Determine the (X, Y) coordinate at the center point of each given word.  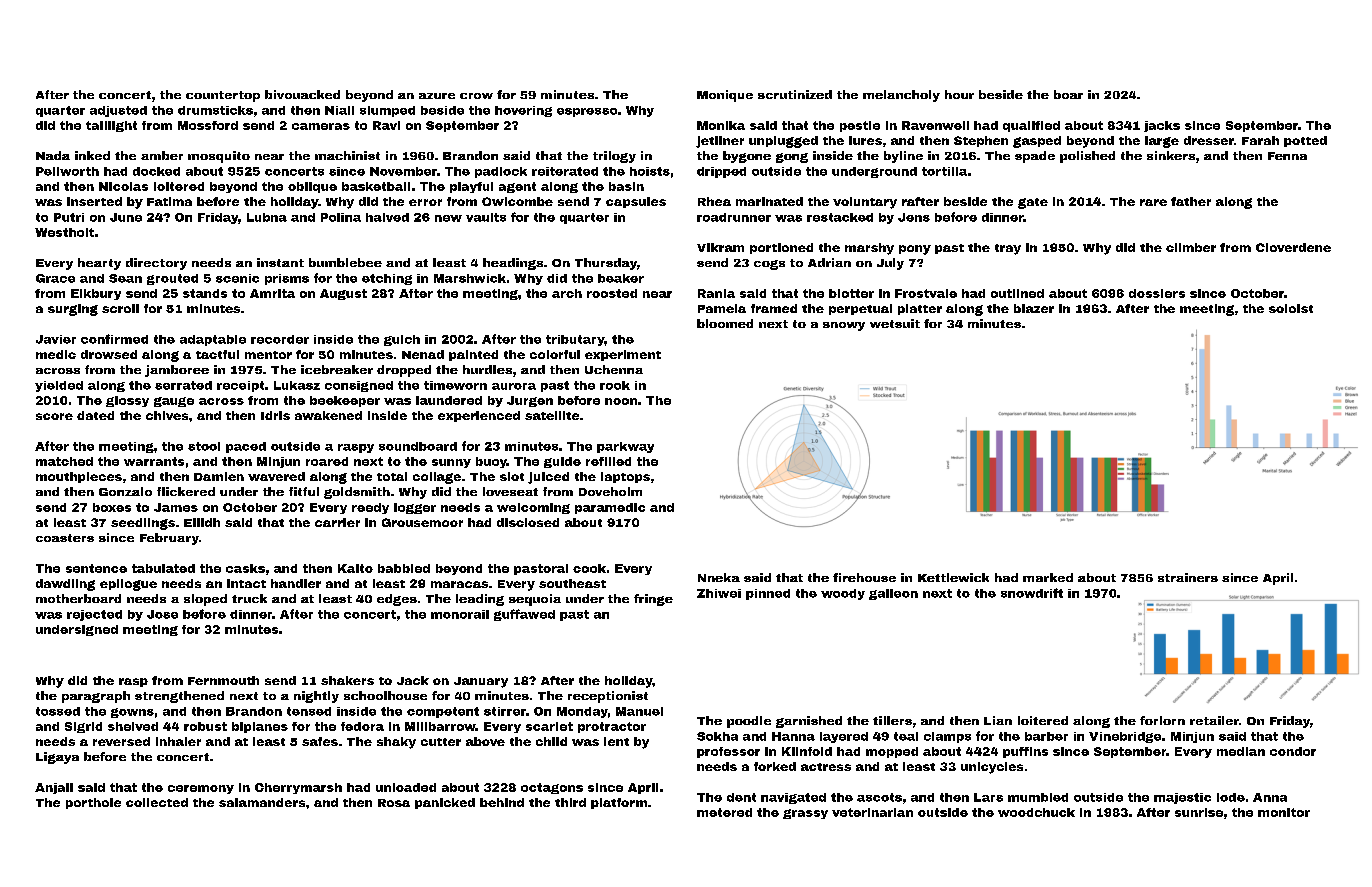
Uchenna (614, 369)
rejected (94, 615)
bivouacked (302, 94)
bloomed (725, 323)
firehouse (864, 577)
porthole (93, 803)
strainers (1188, 577)
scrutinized (795, 94)
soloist (1291, 308)
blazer (1034, 308)
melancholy (901, 96)
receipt (240, 386)
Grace (55, 278)
